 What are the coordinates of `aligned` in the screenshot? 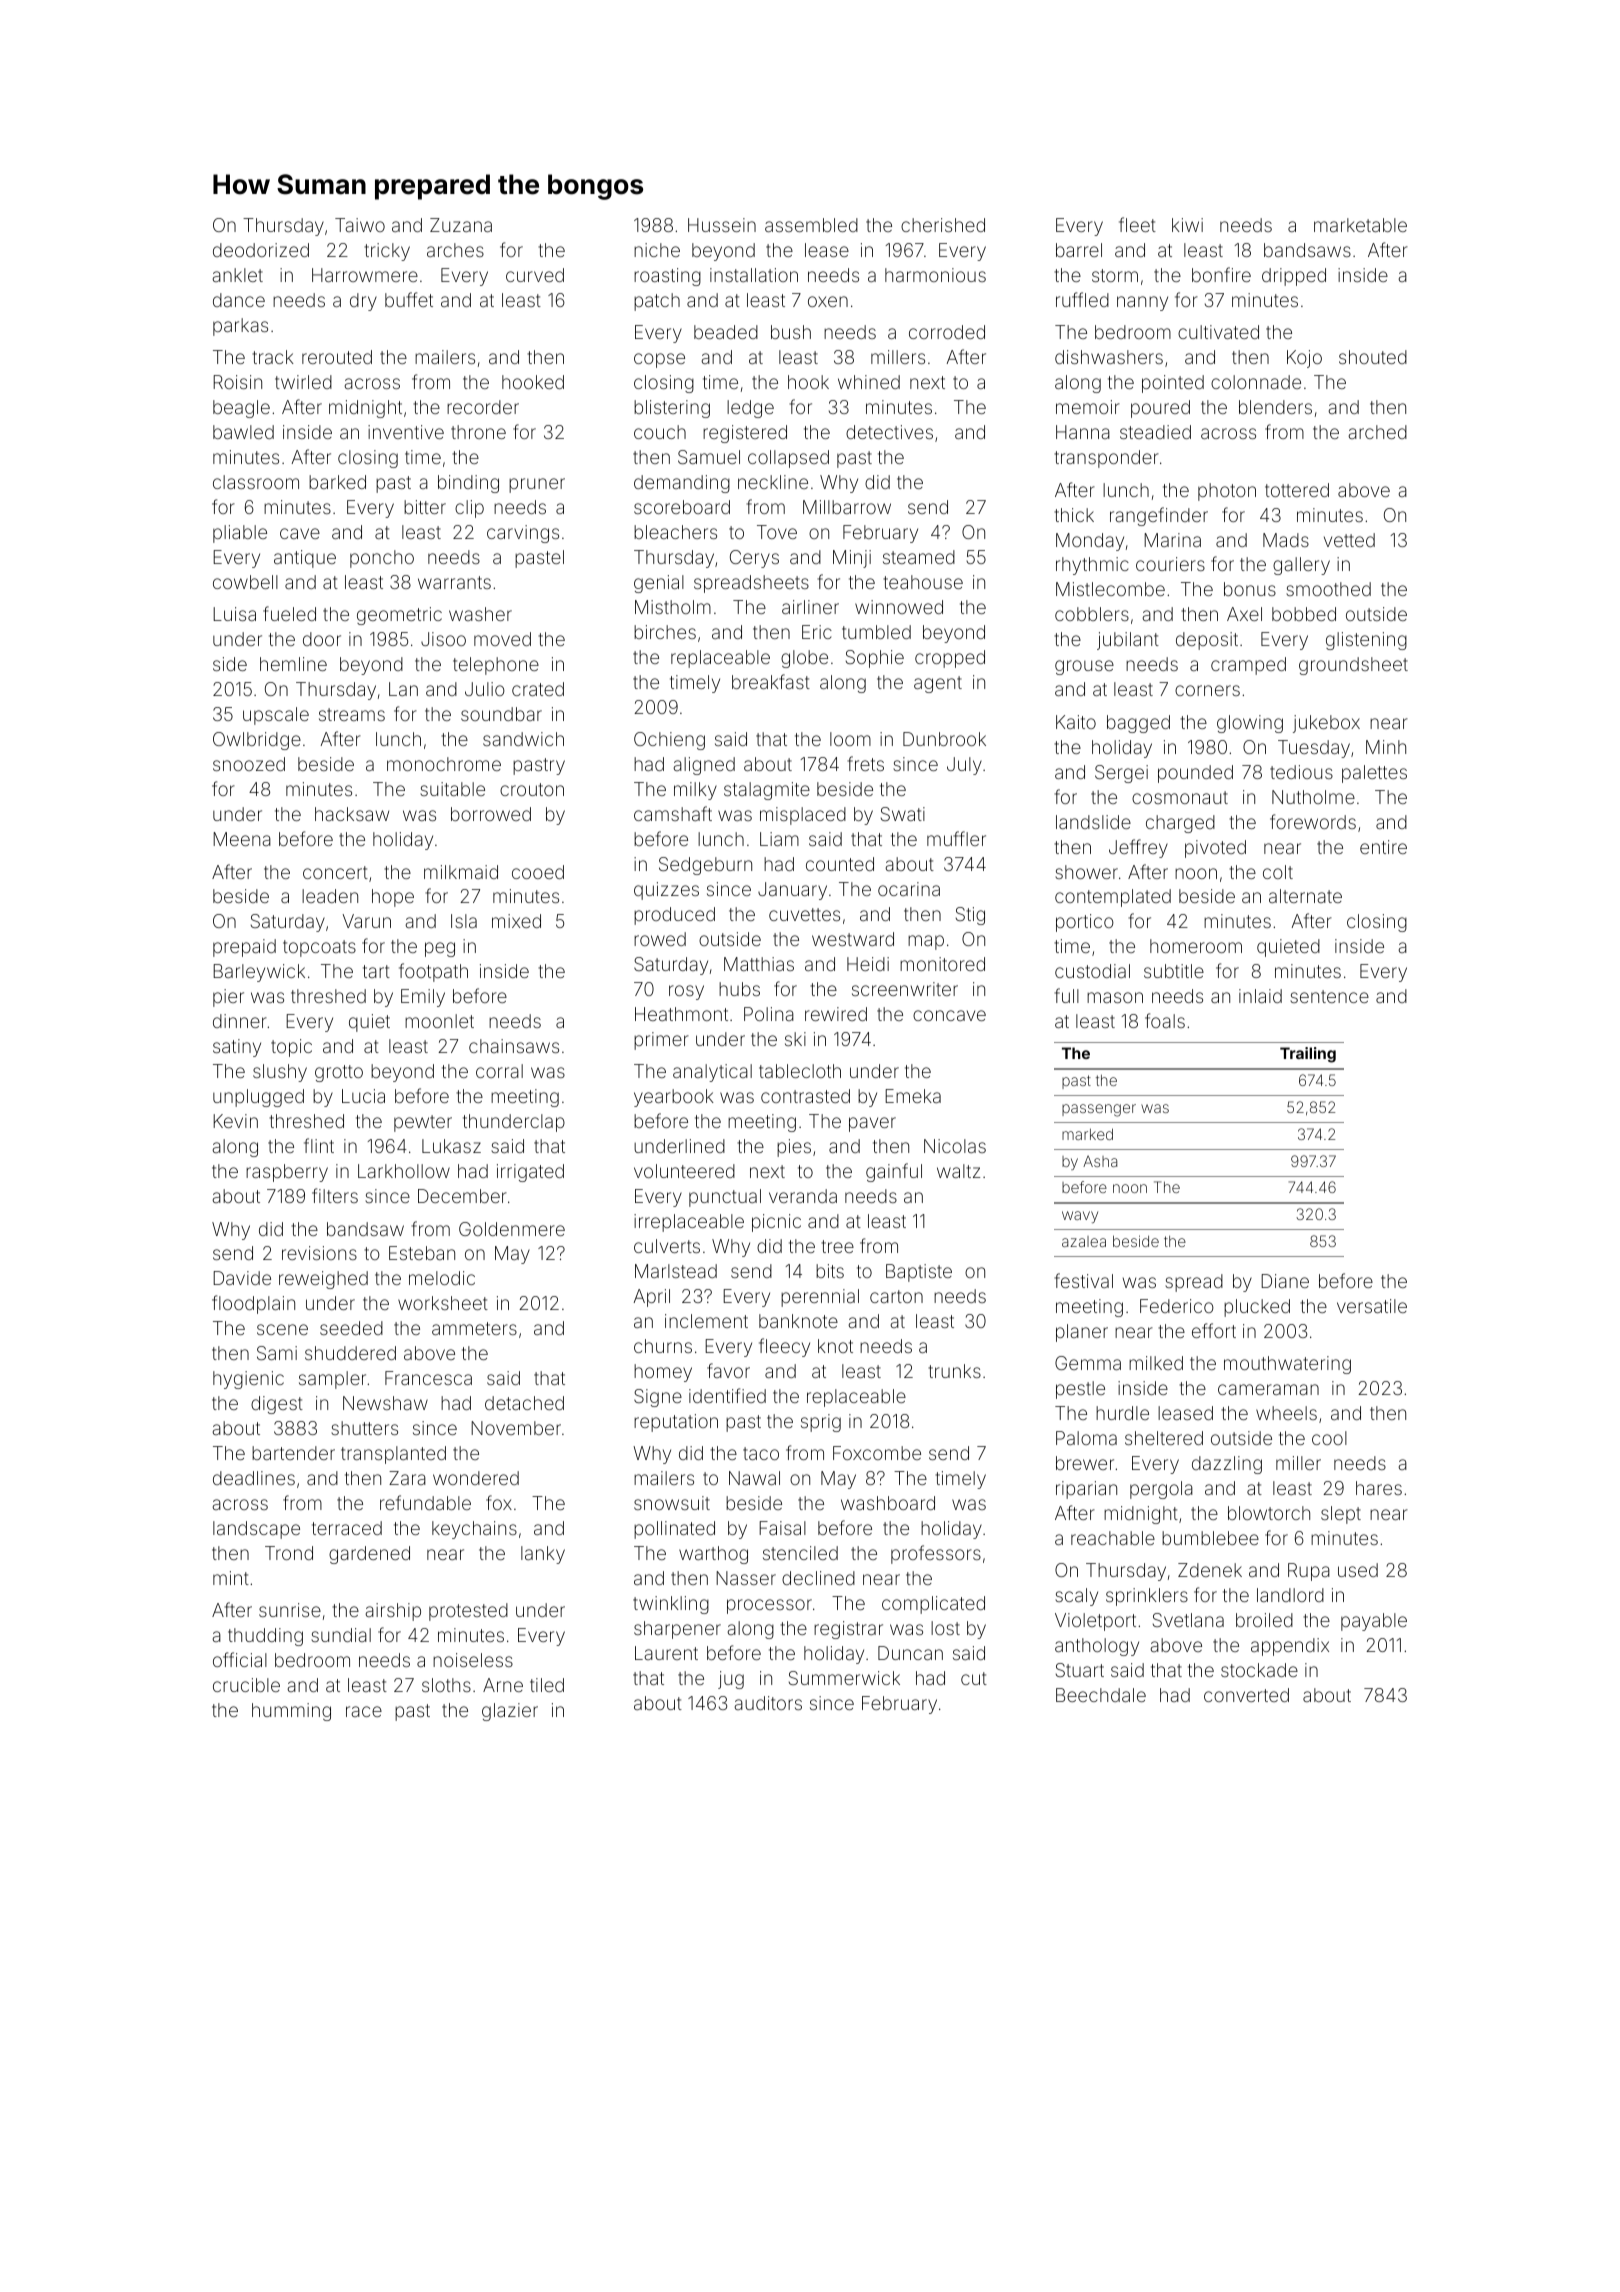 It's located at (704, 766).
